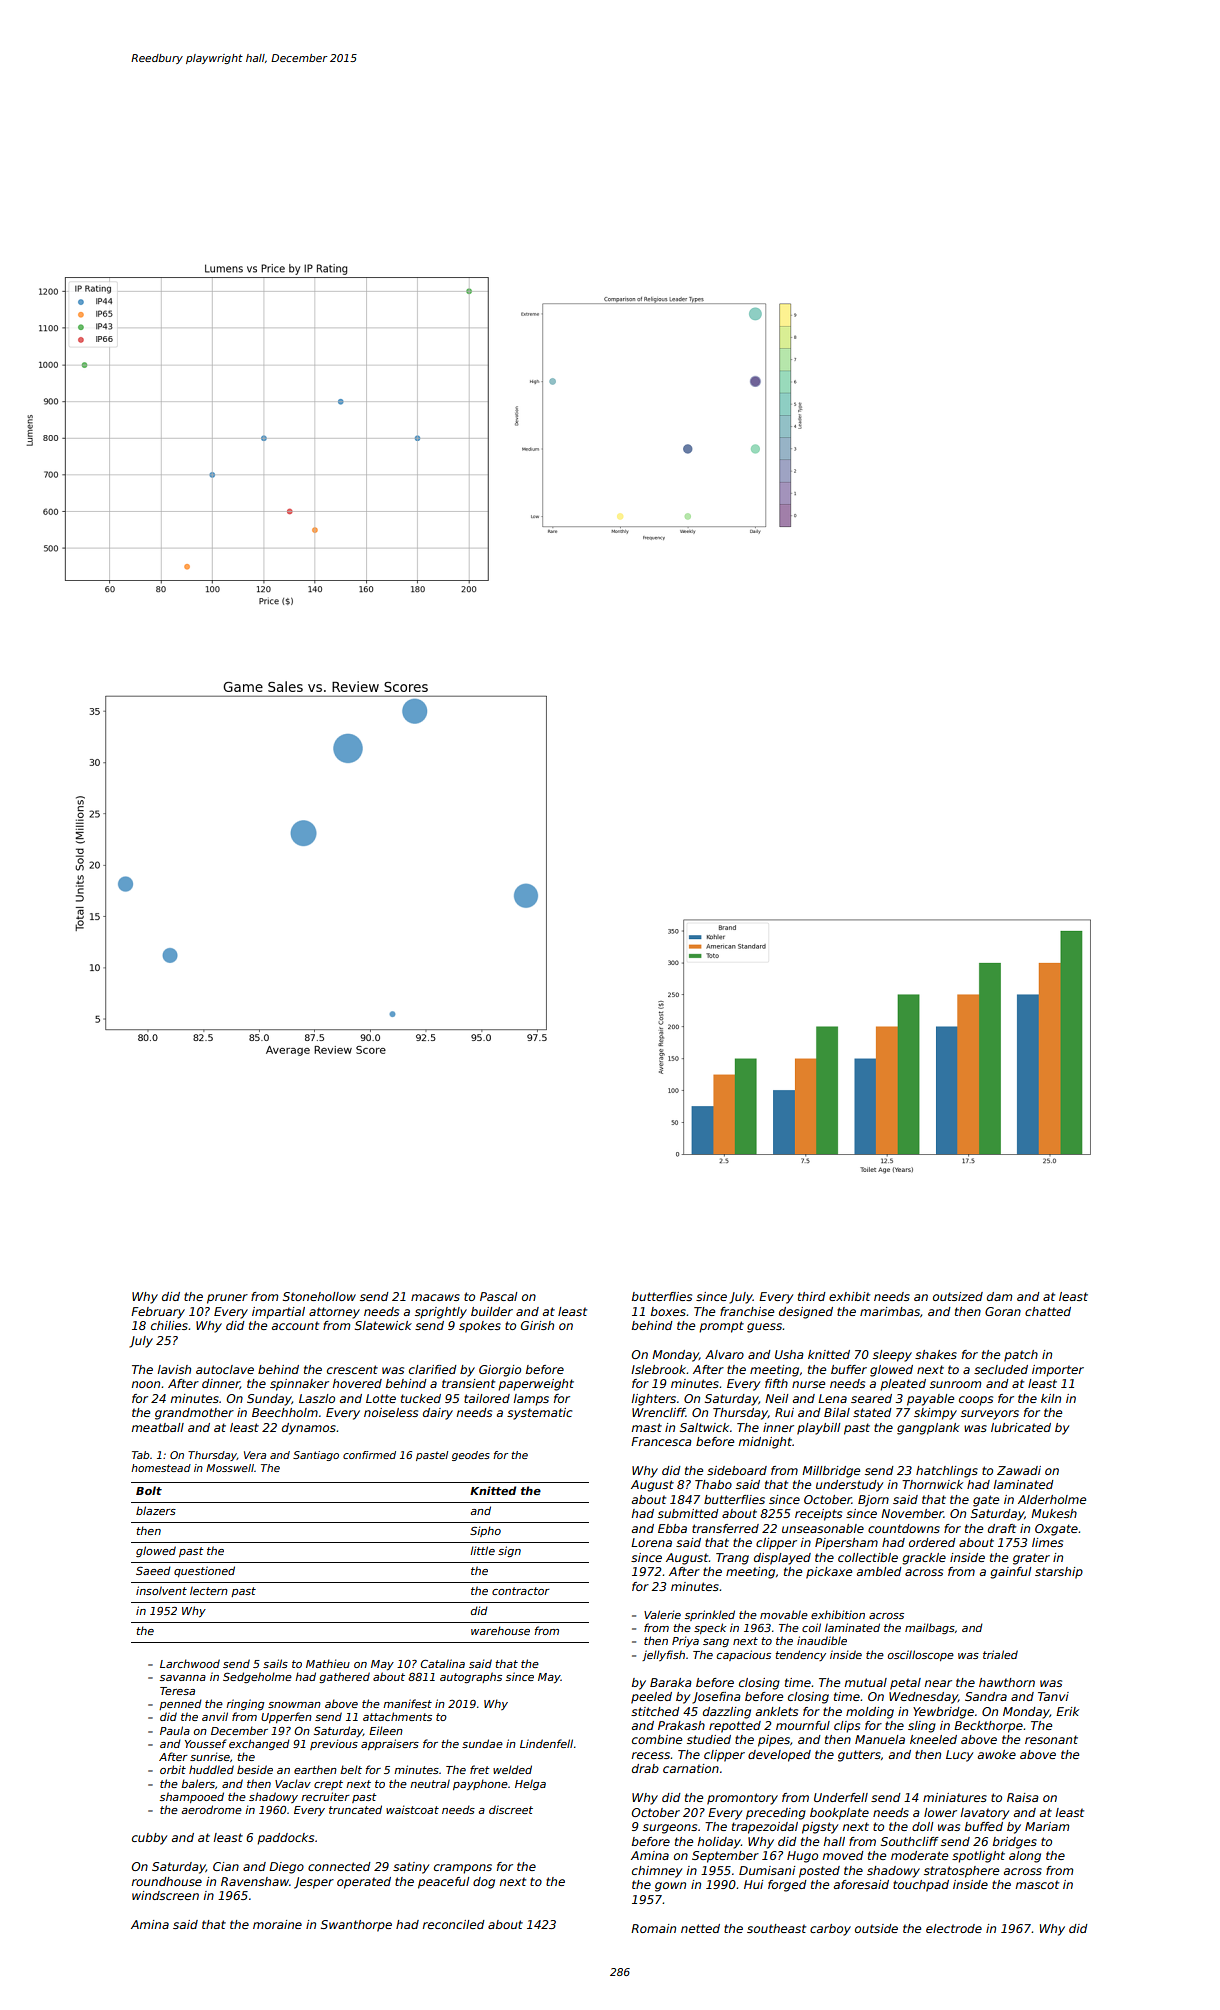 Image resolution: width=1220 pixels, height=2010 pixels. I want to click on Yewbridge, so click(943, 1713).
